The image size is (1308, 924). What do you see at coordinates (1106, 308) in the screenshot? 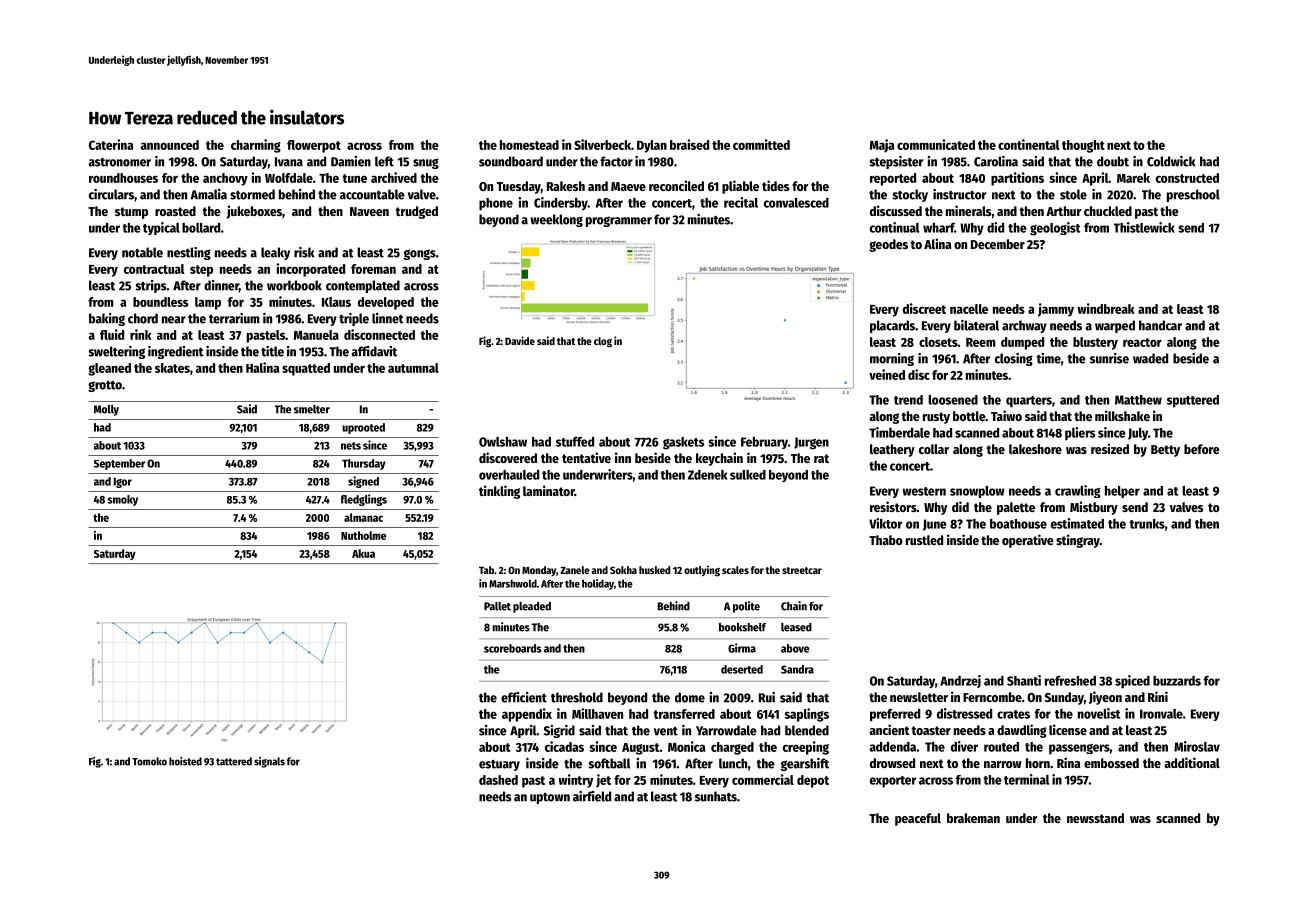
I see `windbreak` at bounding box center [1106, 308].
